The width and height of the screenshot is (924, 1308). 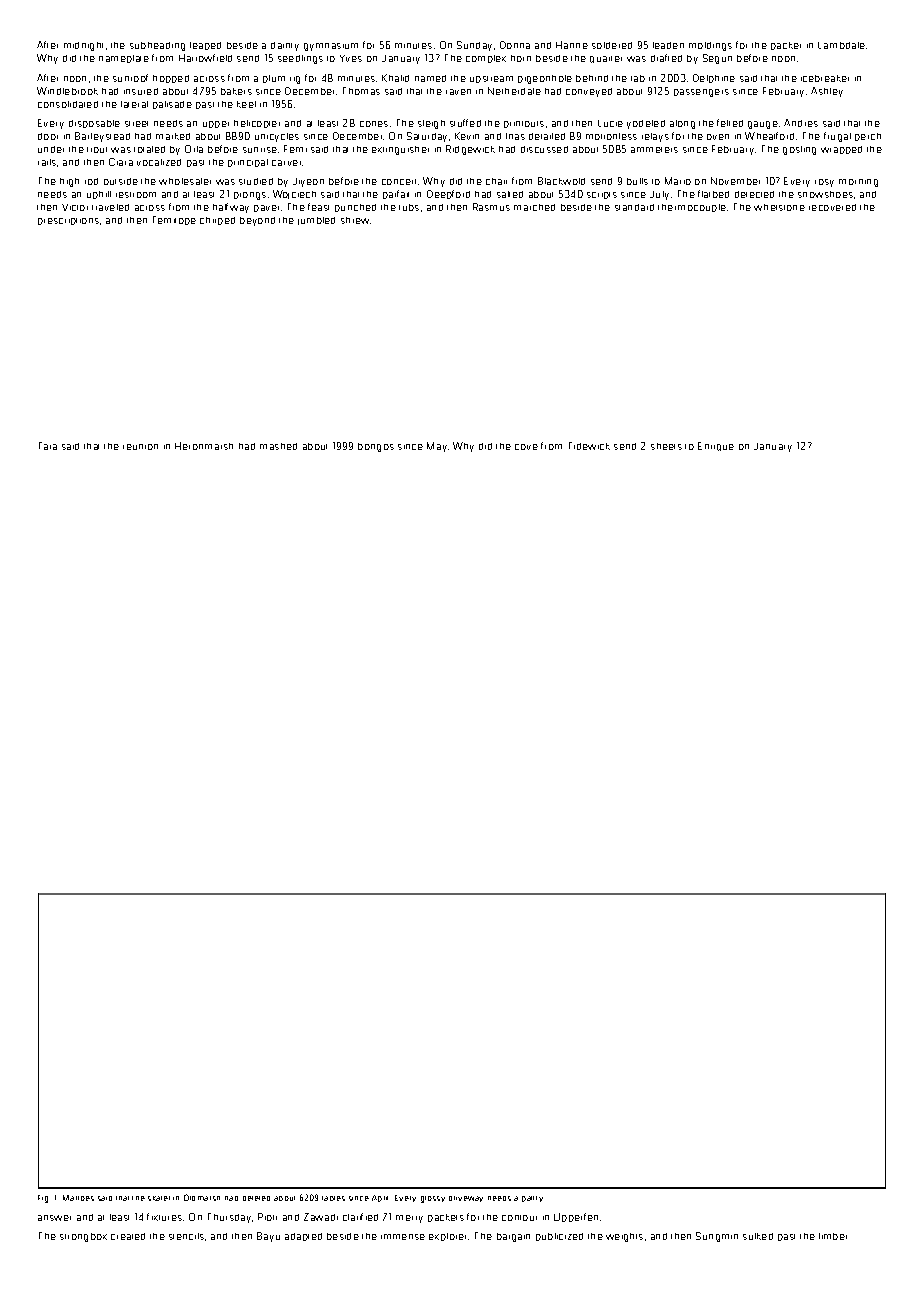 What do you see at coordinates (532, 1199) in the screenshot?
I see `paltry` at bounding box center [532, 1199].
